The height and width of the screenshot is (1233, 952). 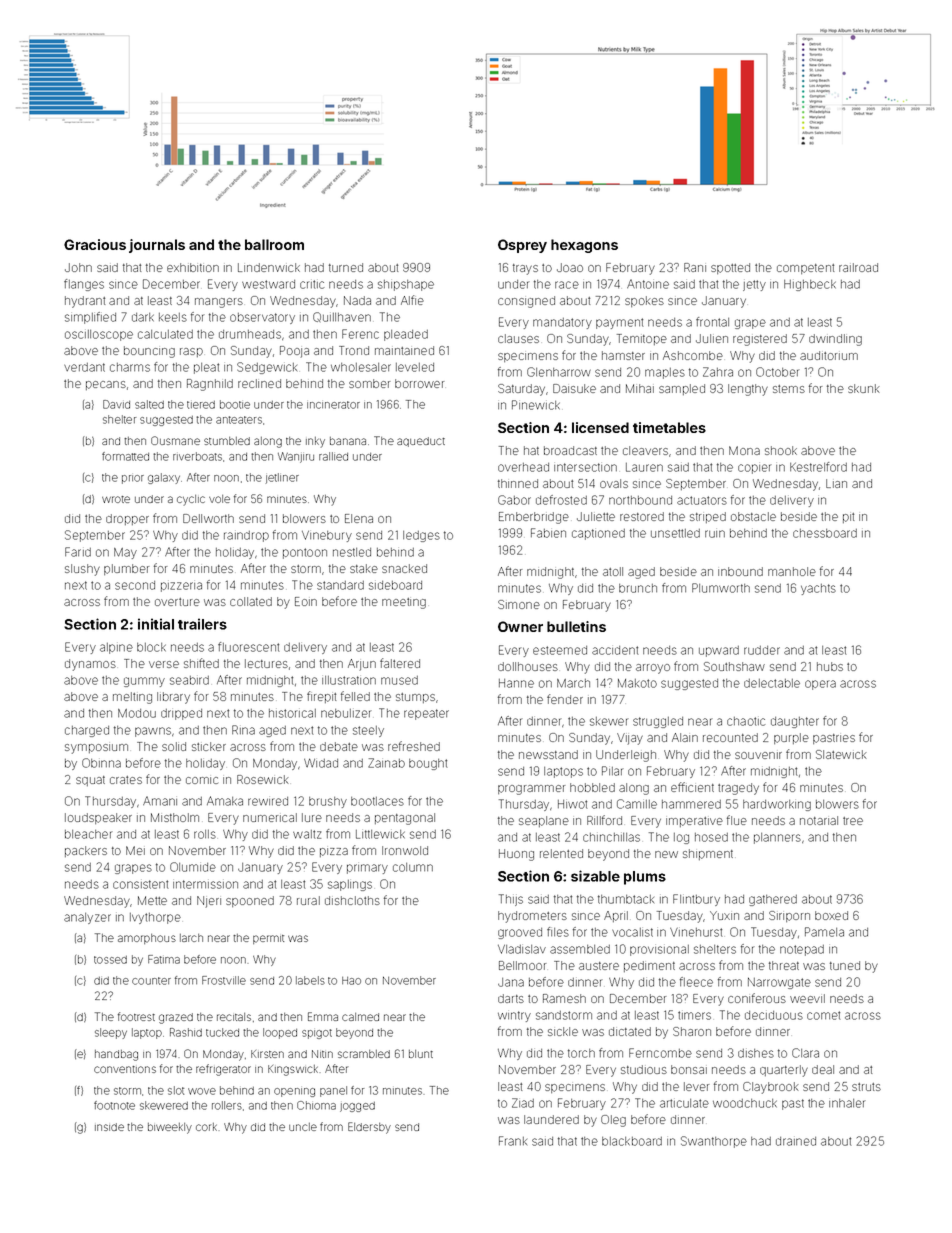 I want to click on Gracious, so click(x=95, y=244).
